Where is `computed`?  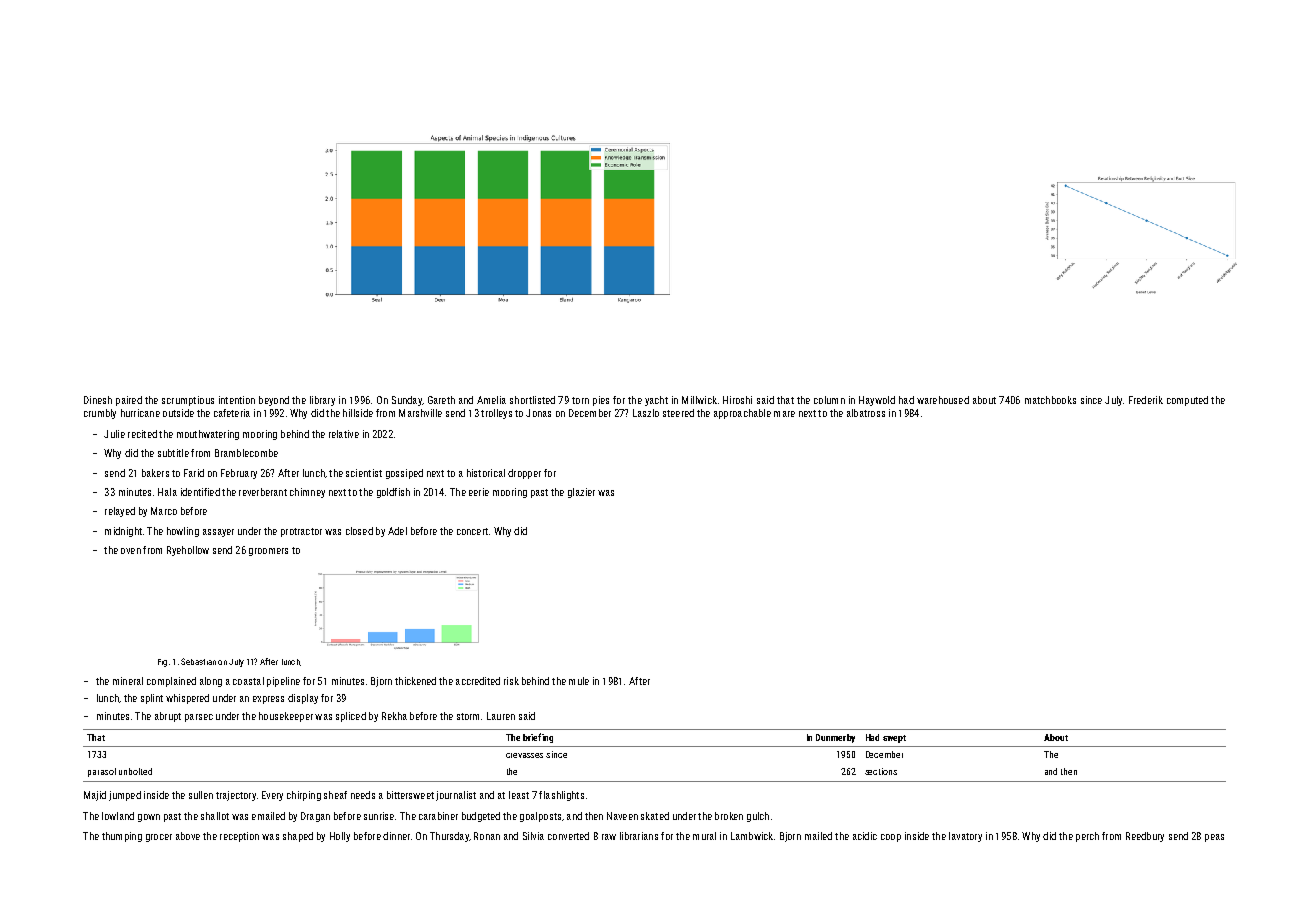 computed is located at coordinates (1187, 401).
